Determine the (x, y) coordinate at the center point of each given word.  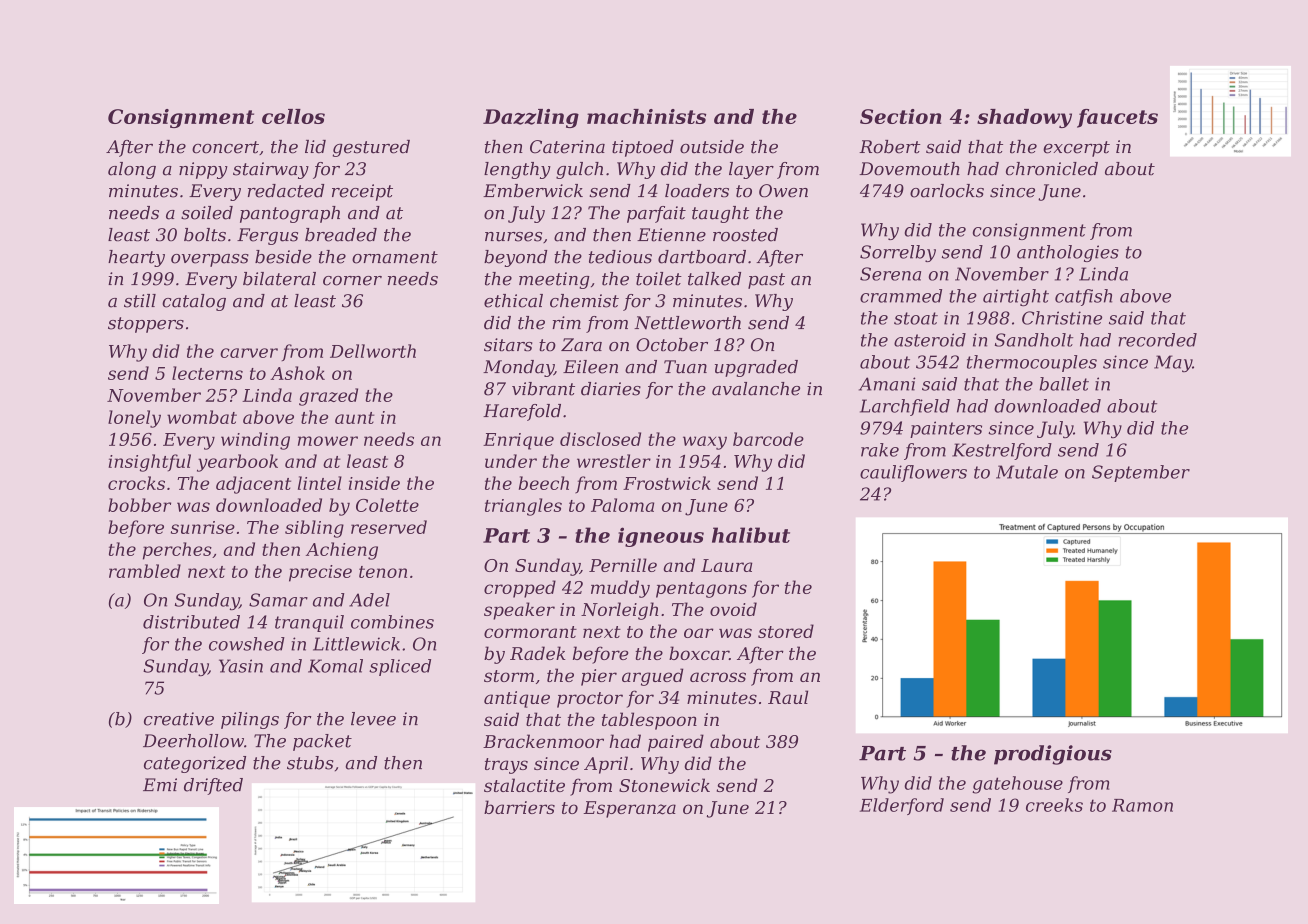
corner (352, 281)
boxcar (699, 653)
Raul (788, 697)
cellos (293, 116)
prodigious (1053, 755)
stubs (310, 763)
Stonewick (664, 785)
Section (901, 116)
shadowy (1024, 118)
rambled (145, 571)
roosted (745, 235)
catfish (1083, 297)
